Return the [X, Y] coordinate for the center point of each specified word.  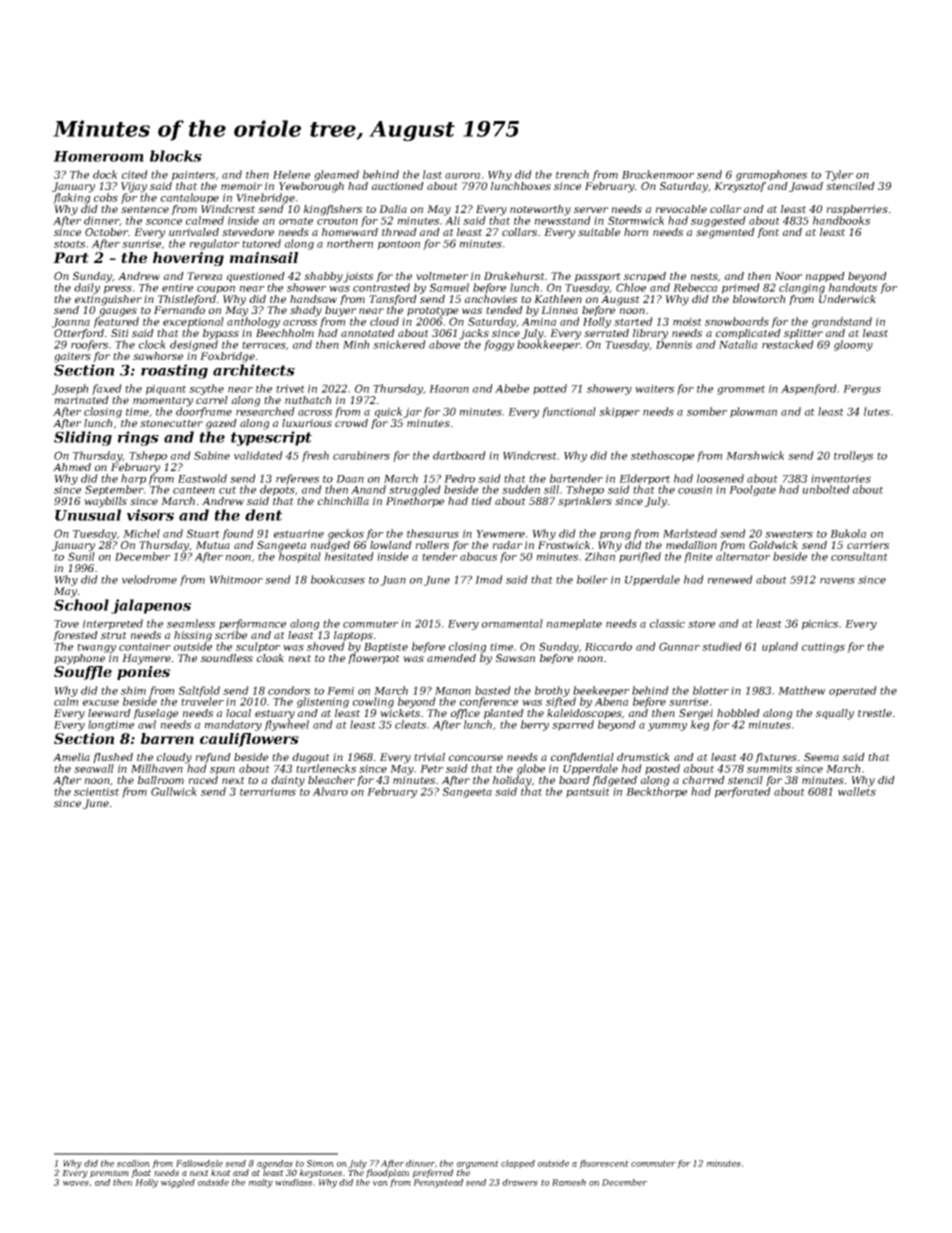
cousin [695, 490]
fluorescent [604, 1164]
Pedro [459, 478]
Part [71, 257]
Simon [320, 1163]
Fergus [862, 390]
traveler [202, 701]
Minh [356, 344]
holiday [512, 781]
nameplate [574, 624]
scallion [133, 1163]
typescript [271, 438]
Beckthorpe [656, 792]
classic [667, 623]
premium [109, 1174]
